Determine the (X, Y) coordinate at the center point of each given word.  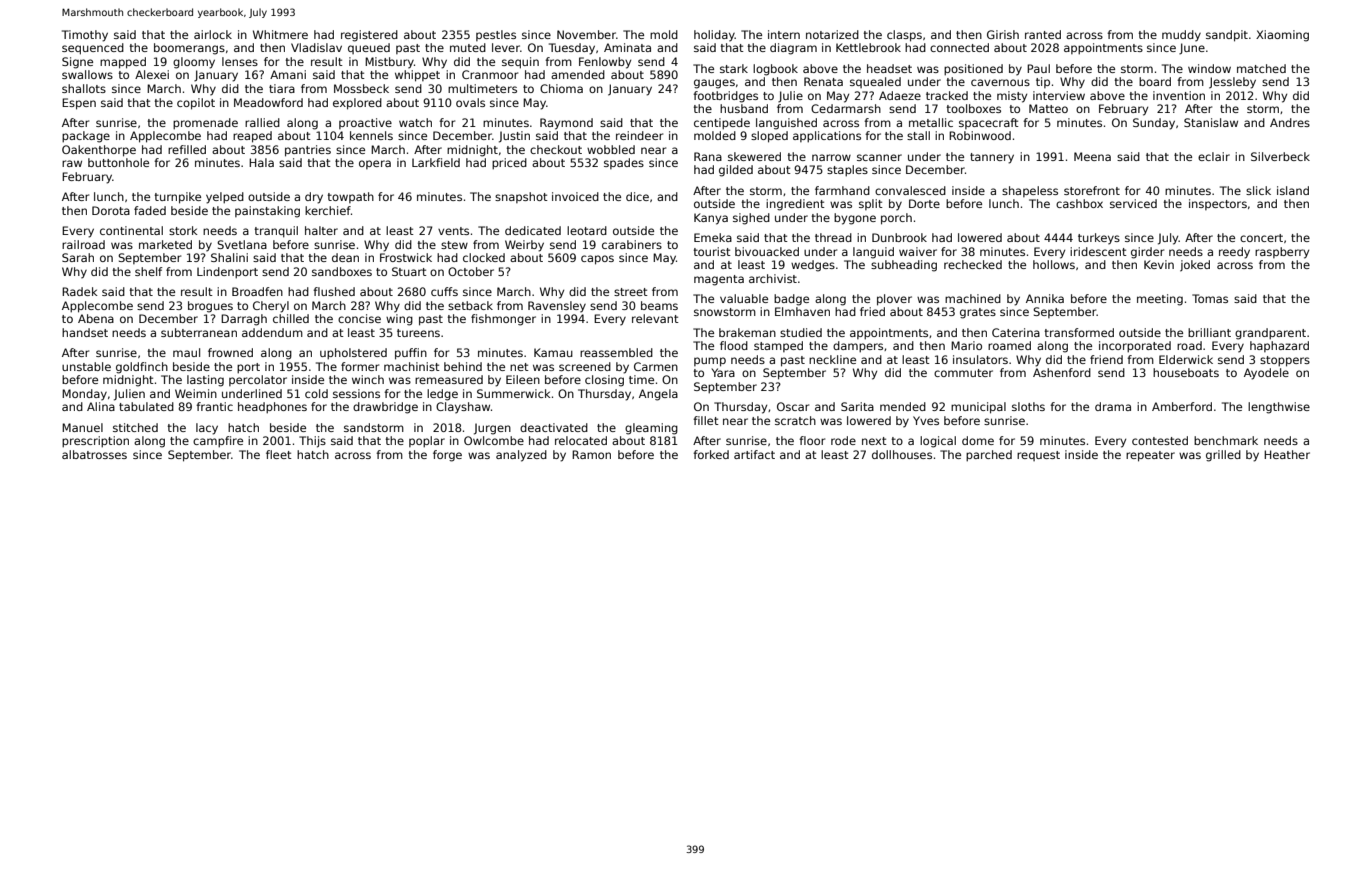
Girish (1003, 34)
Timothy (85, 36)
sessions (356, 393)
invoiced (575, 196)
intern (784, 34)
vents (453, 231)
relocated (581, 440)
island (1293, 190)
